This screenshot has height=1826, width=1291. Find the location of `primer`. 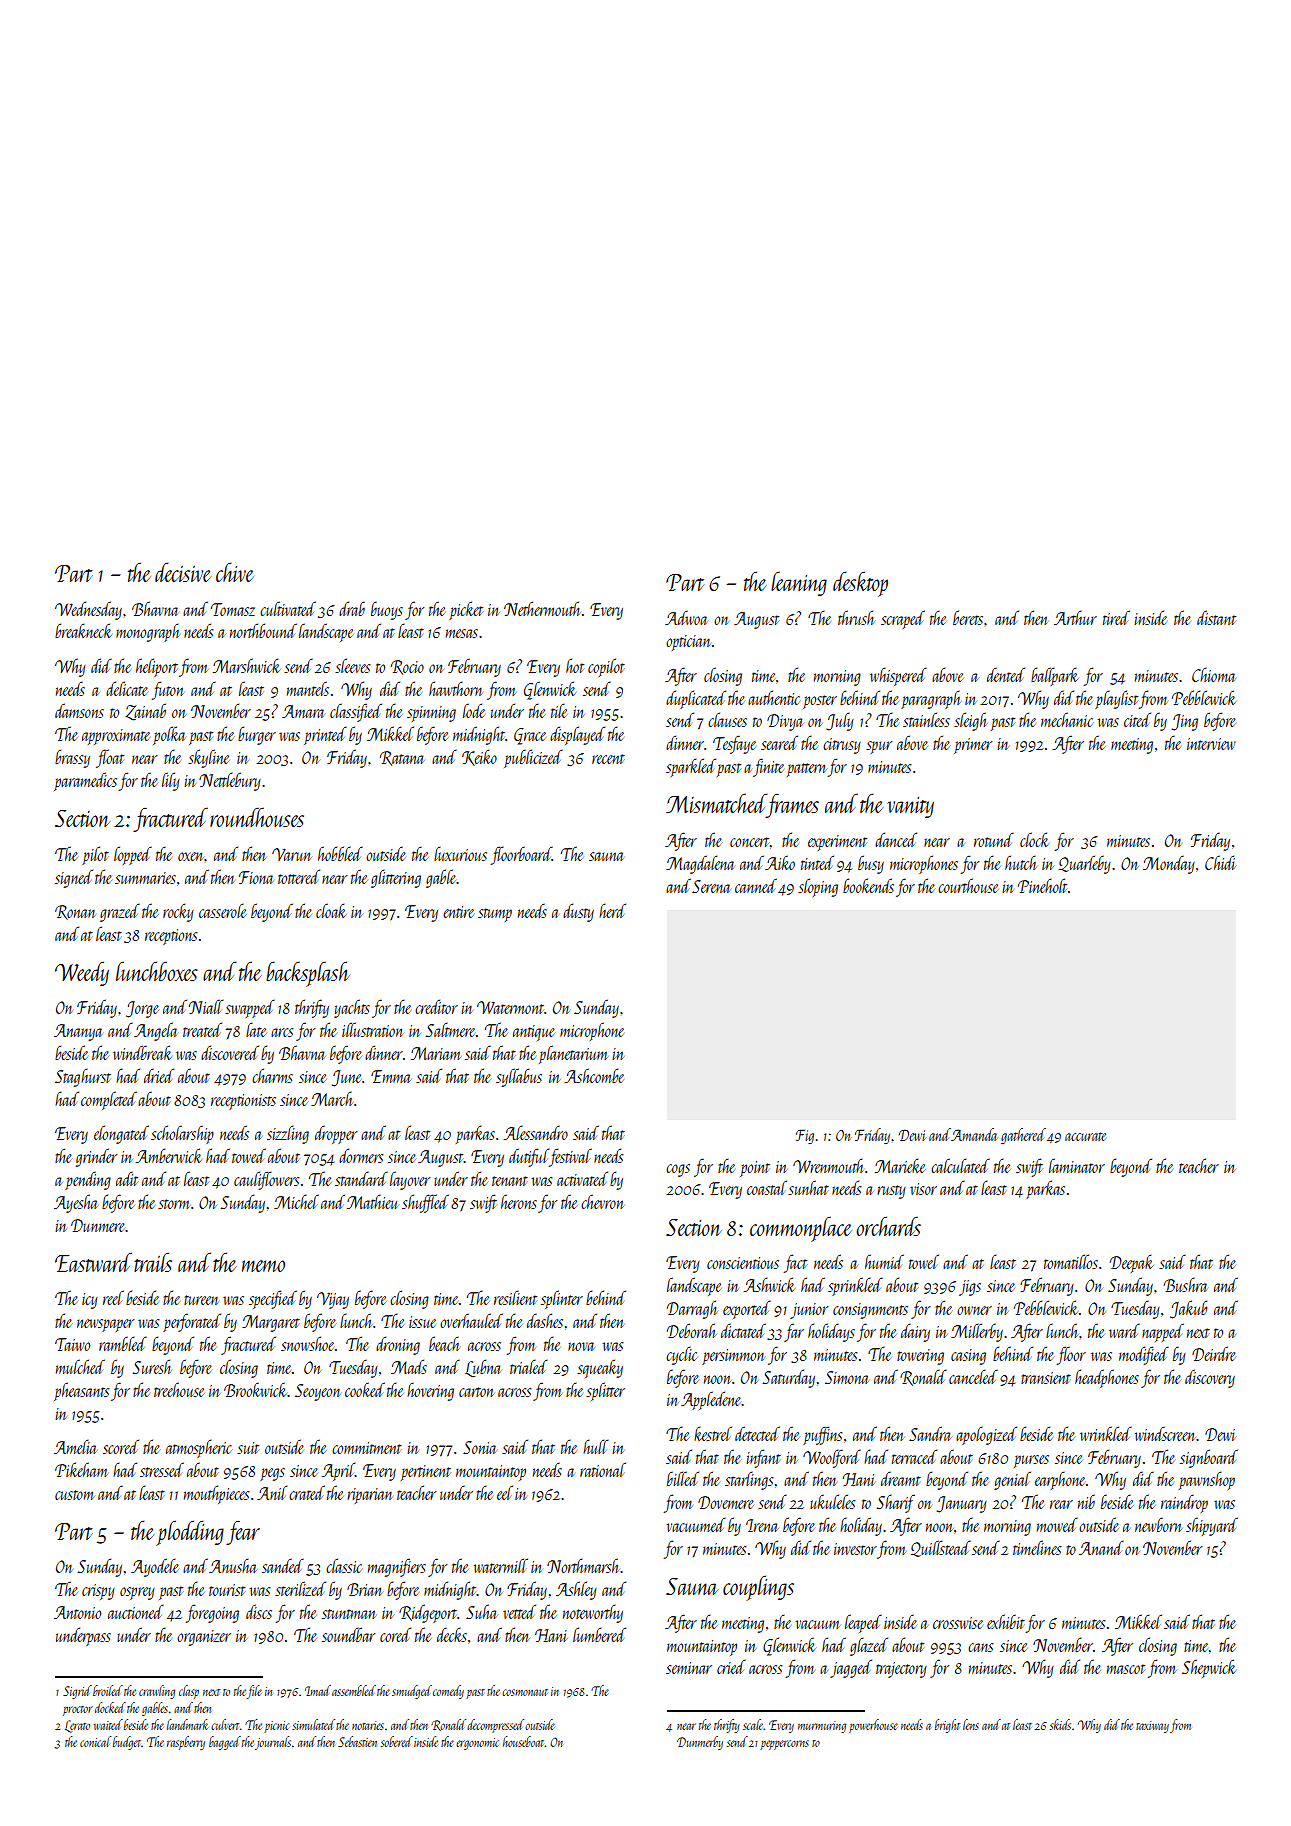

primer is located at coordinates (973, 746).
